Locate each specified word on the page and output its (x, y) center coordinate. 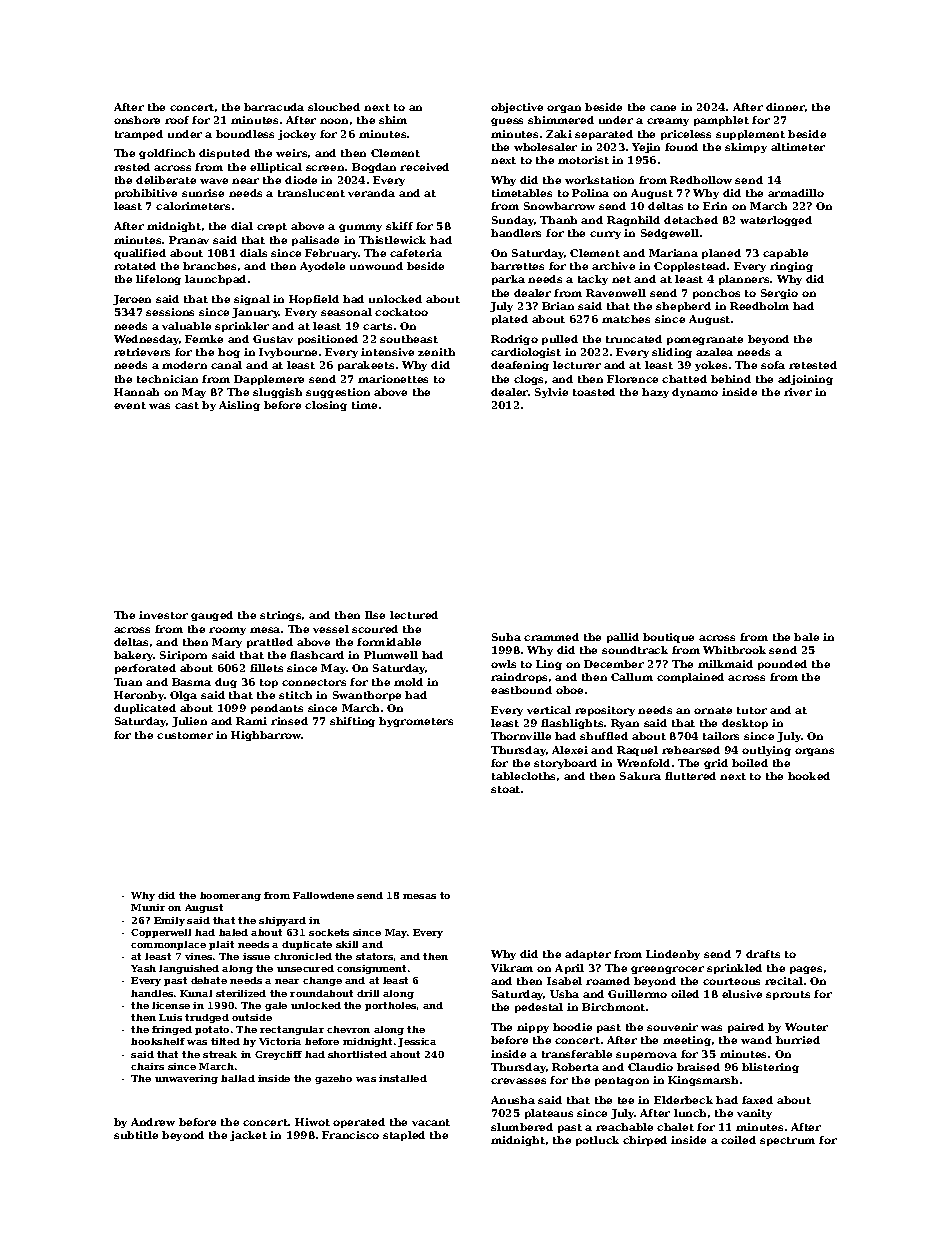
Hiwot (312, 1122)
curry (605, 235)
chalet (675, 1127)
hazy (655, 393)
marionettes (393, 379)
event (130, 405)
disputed (224, 154)
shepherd (683, 307)
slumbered (522, 1127)
